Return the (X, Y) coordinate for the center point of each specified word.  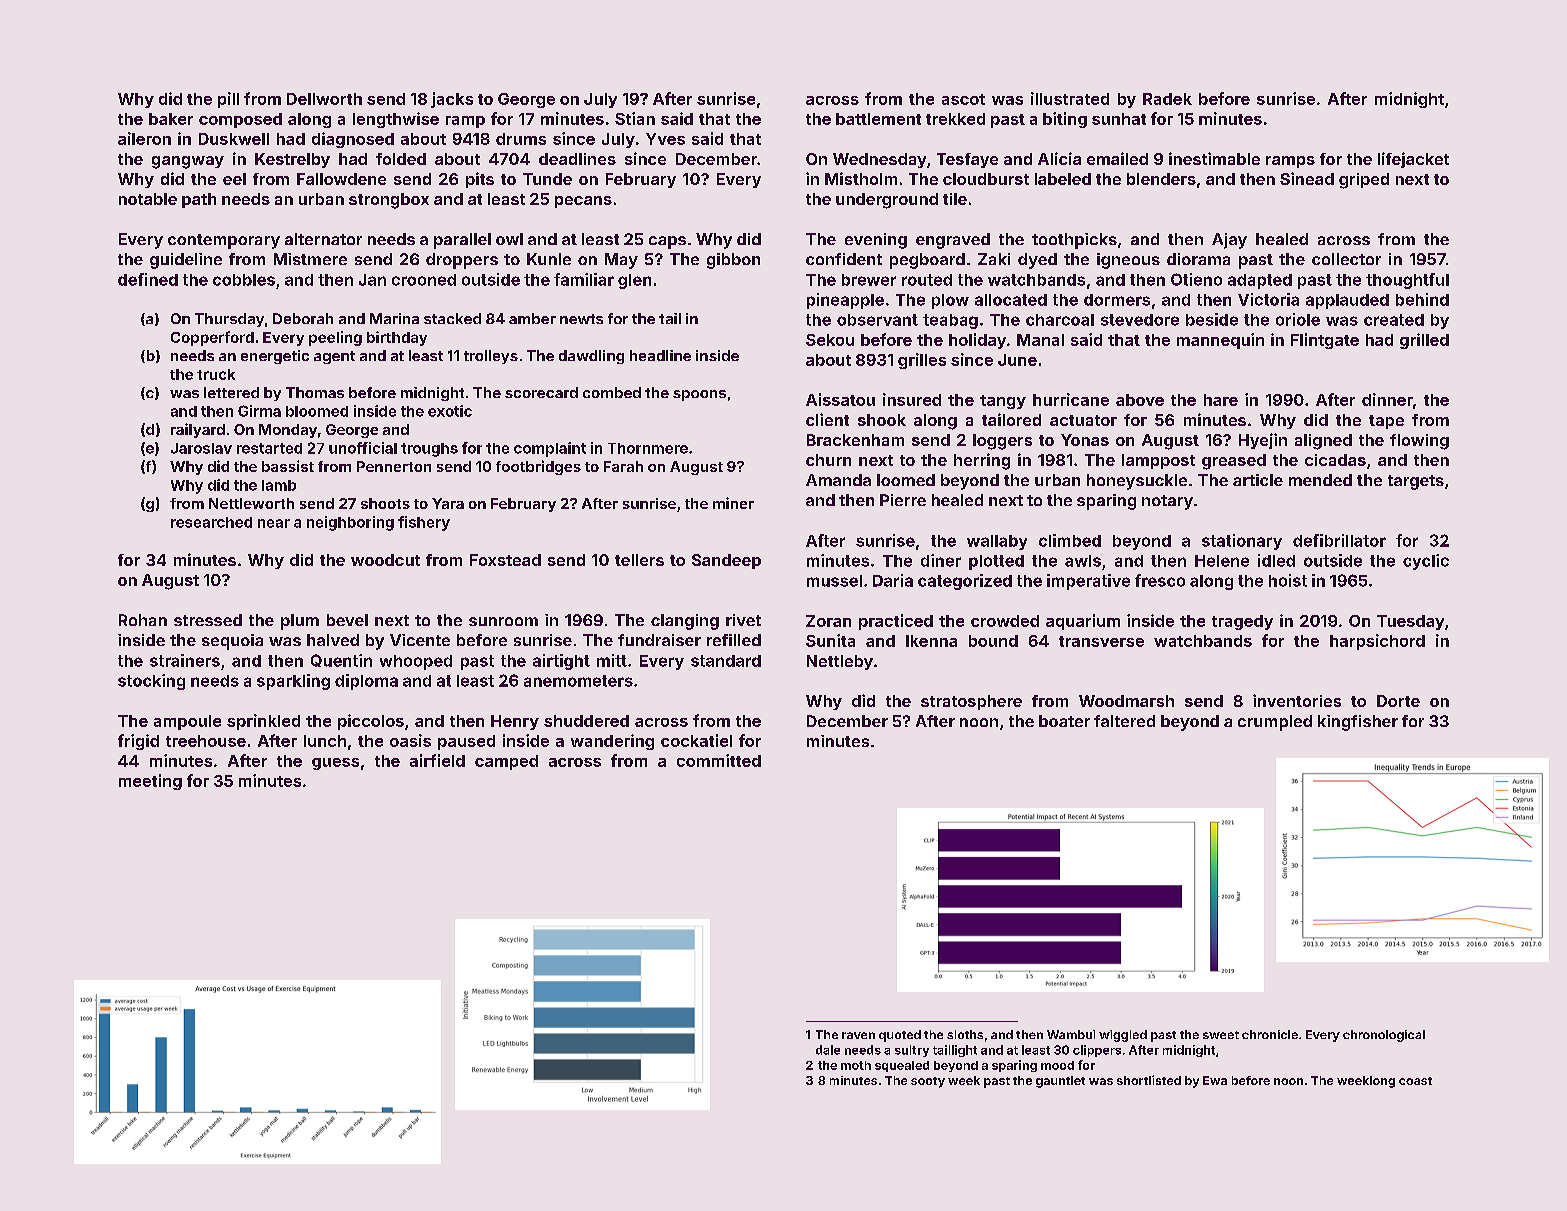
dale (828, 1050)
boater (1064, 721)
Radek (1167, 99)
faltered (1124, 721)
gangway (188, 162)
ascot (963, 99)
